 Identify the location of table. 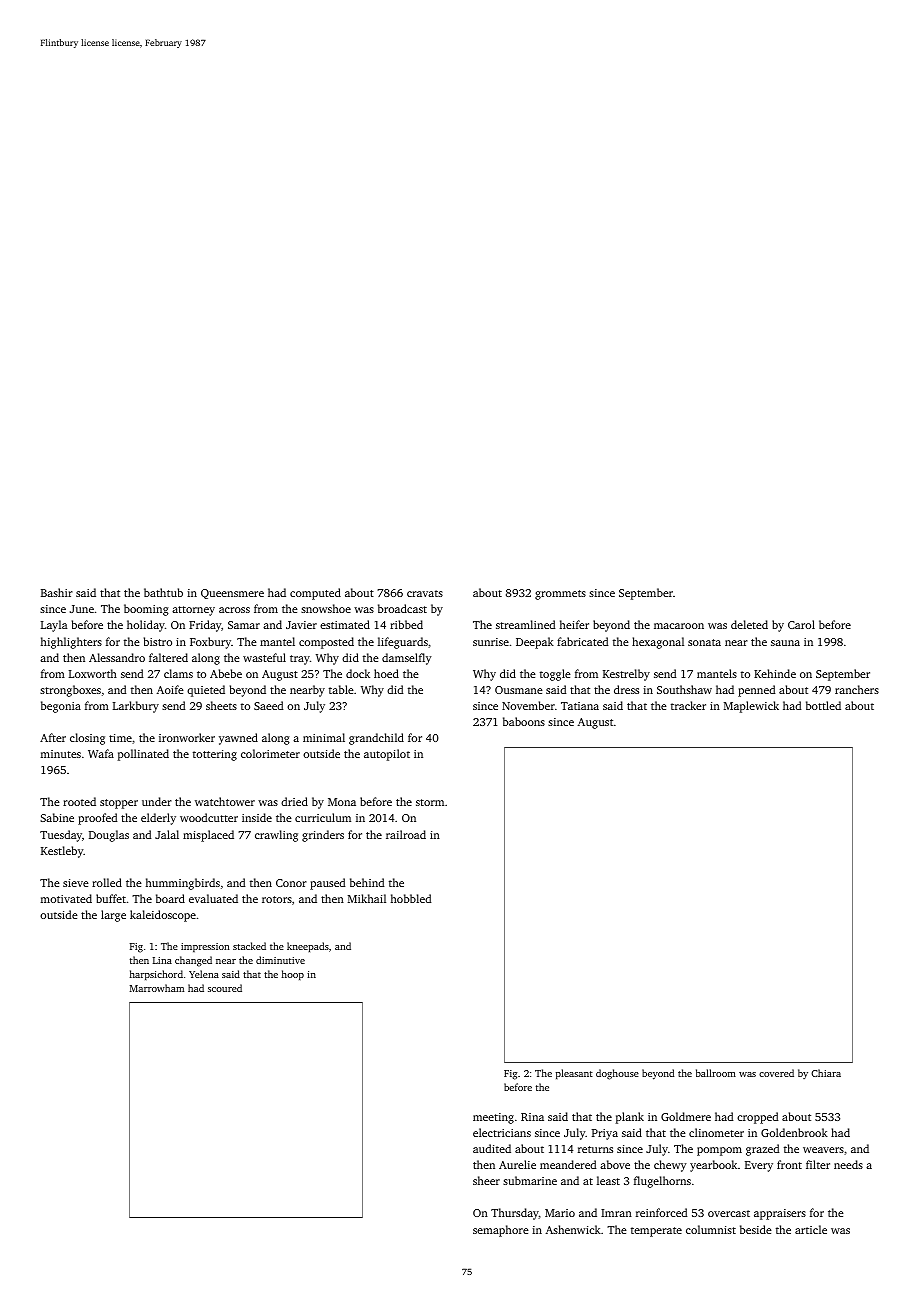
(341, 689).
